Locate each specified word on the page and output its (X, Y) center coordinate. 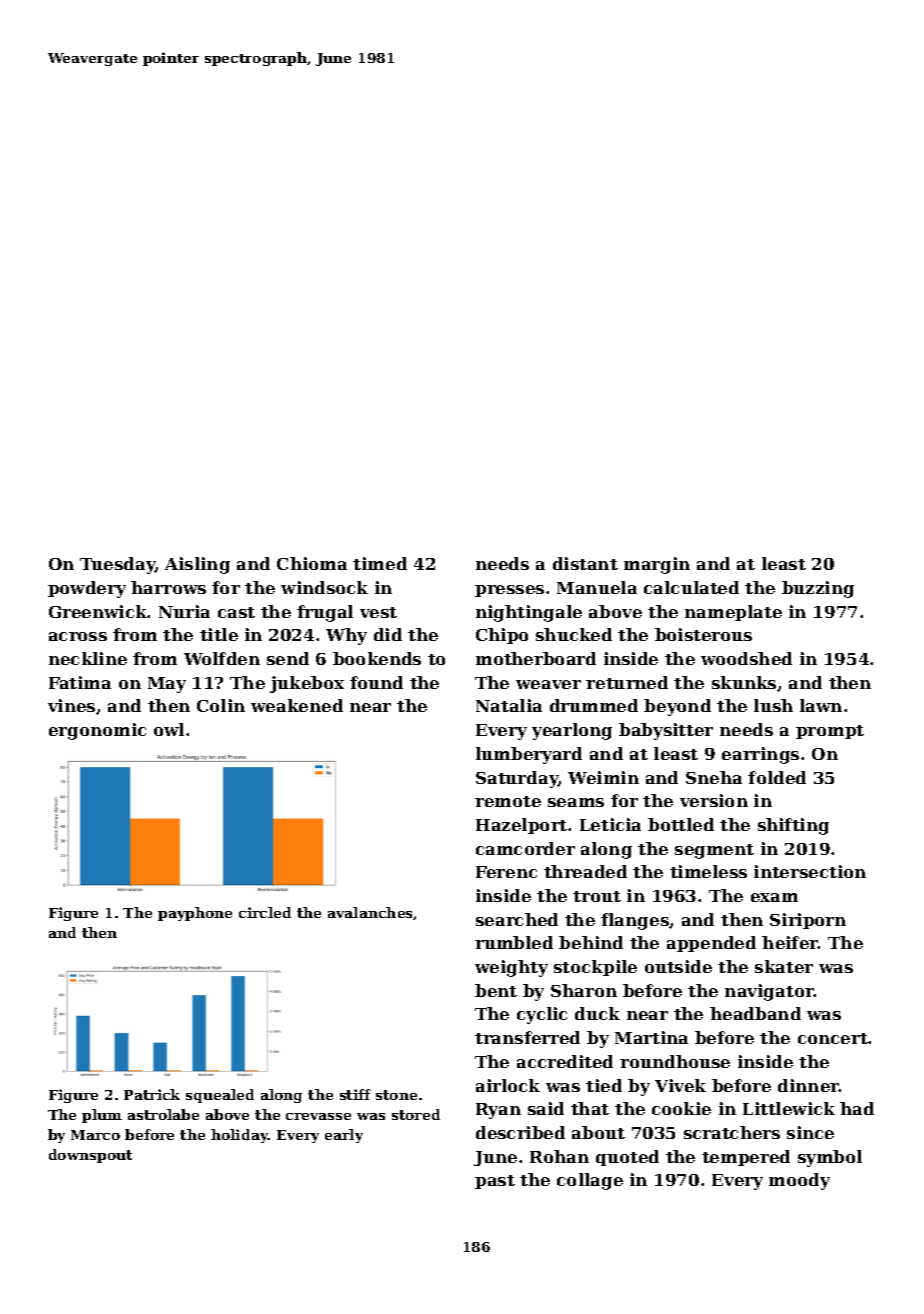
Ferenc (506, 872)
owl (169, 729)
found (376, 682)
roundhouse (675, 1061)
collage (590, 1181)
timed (380, 563)
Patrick (152, 1094)
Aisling (197, 565)
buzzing (818, 589)
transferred (527, 1037)
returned (627, 682)
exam (774, 897)
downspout (90, 1156)
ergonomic (97, 731)
